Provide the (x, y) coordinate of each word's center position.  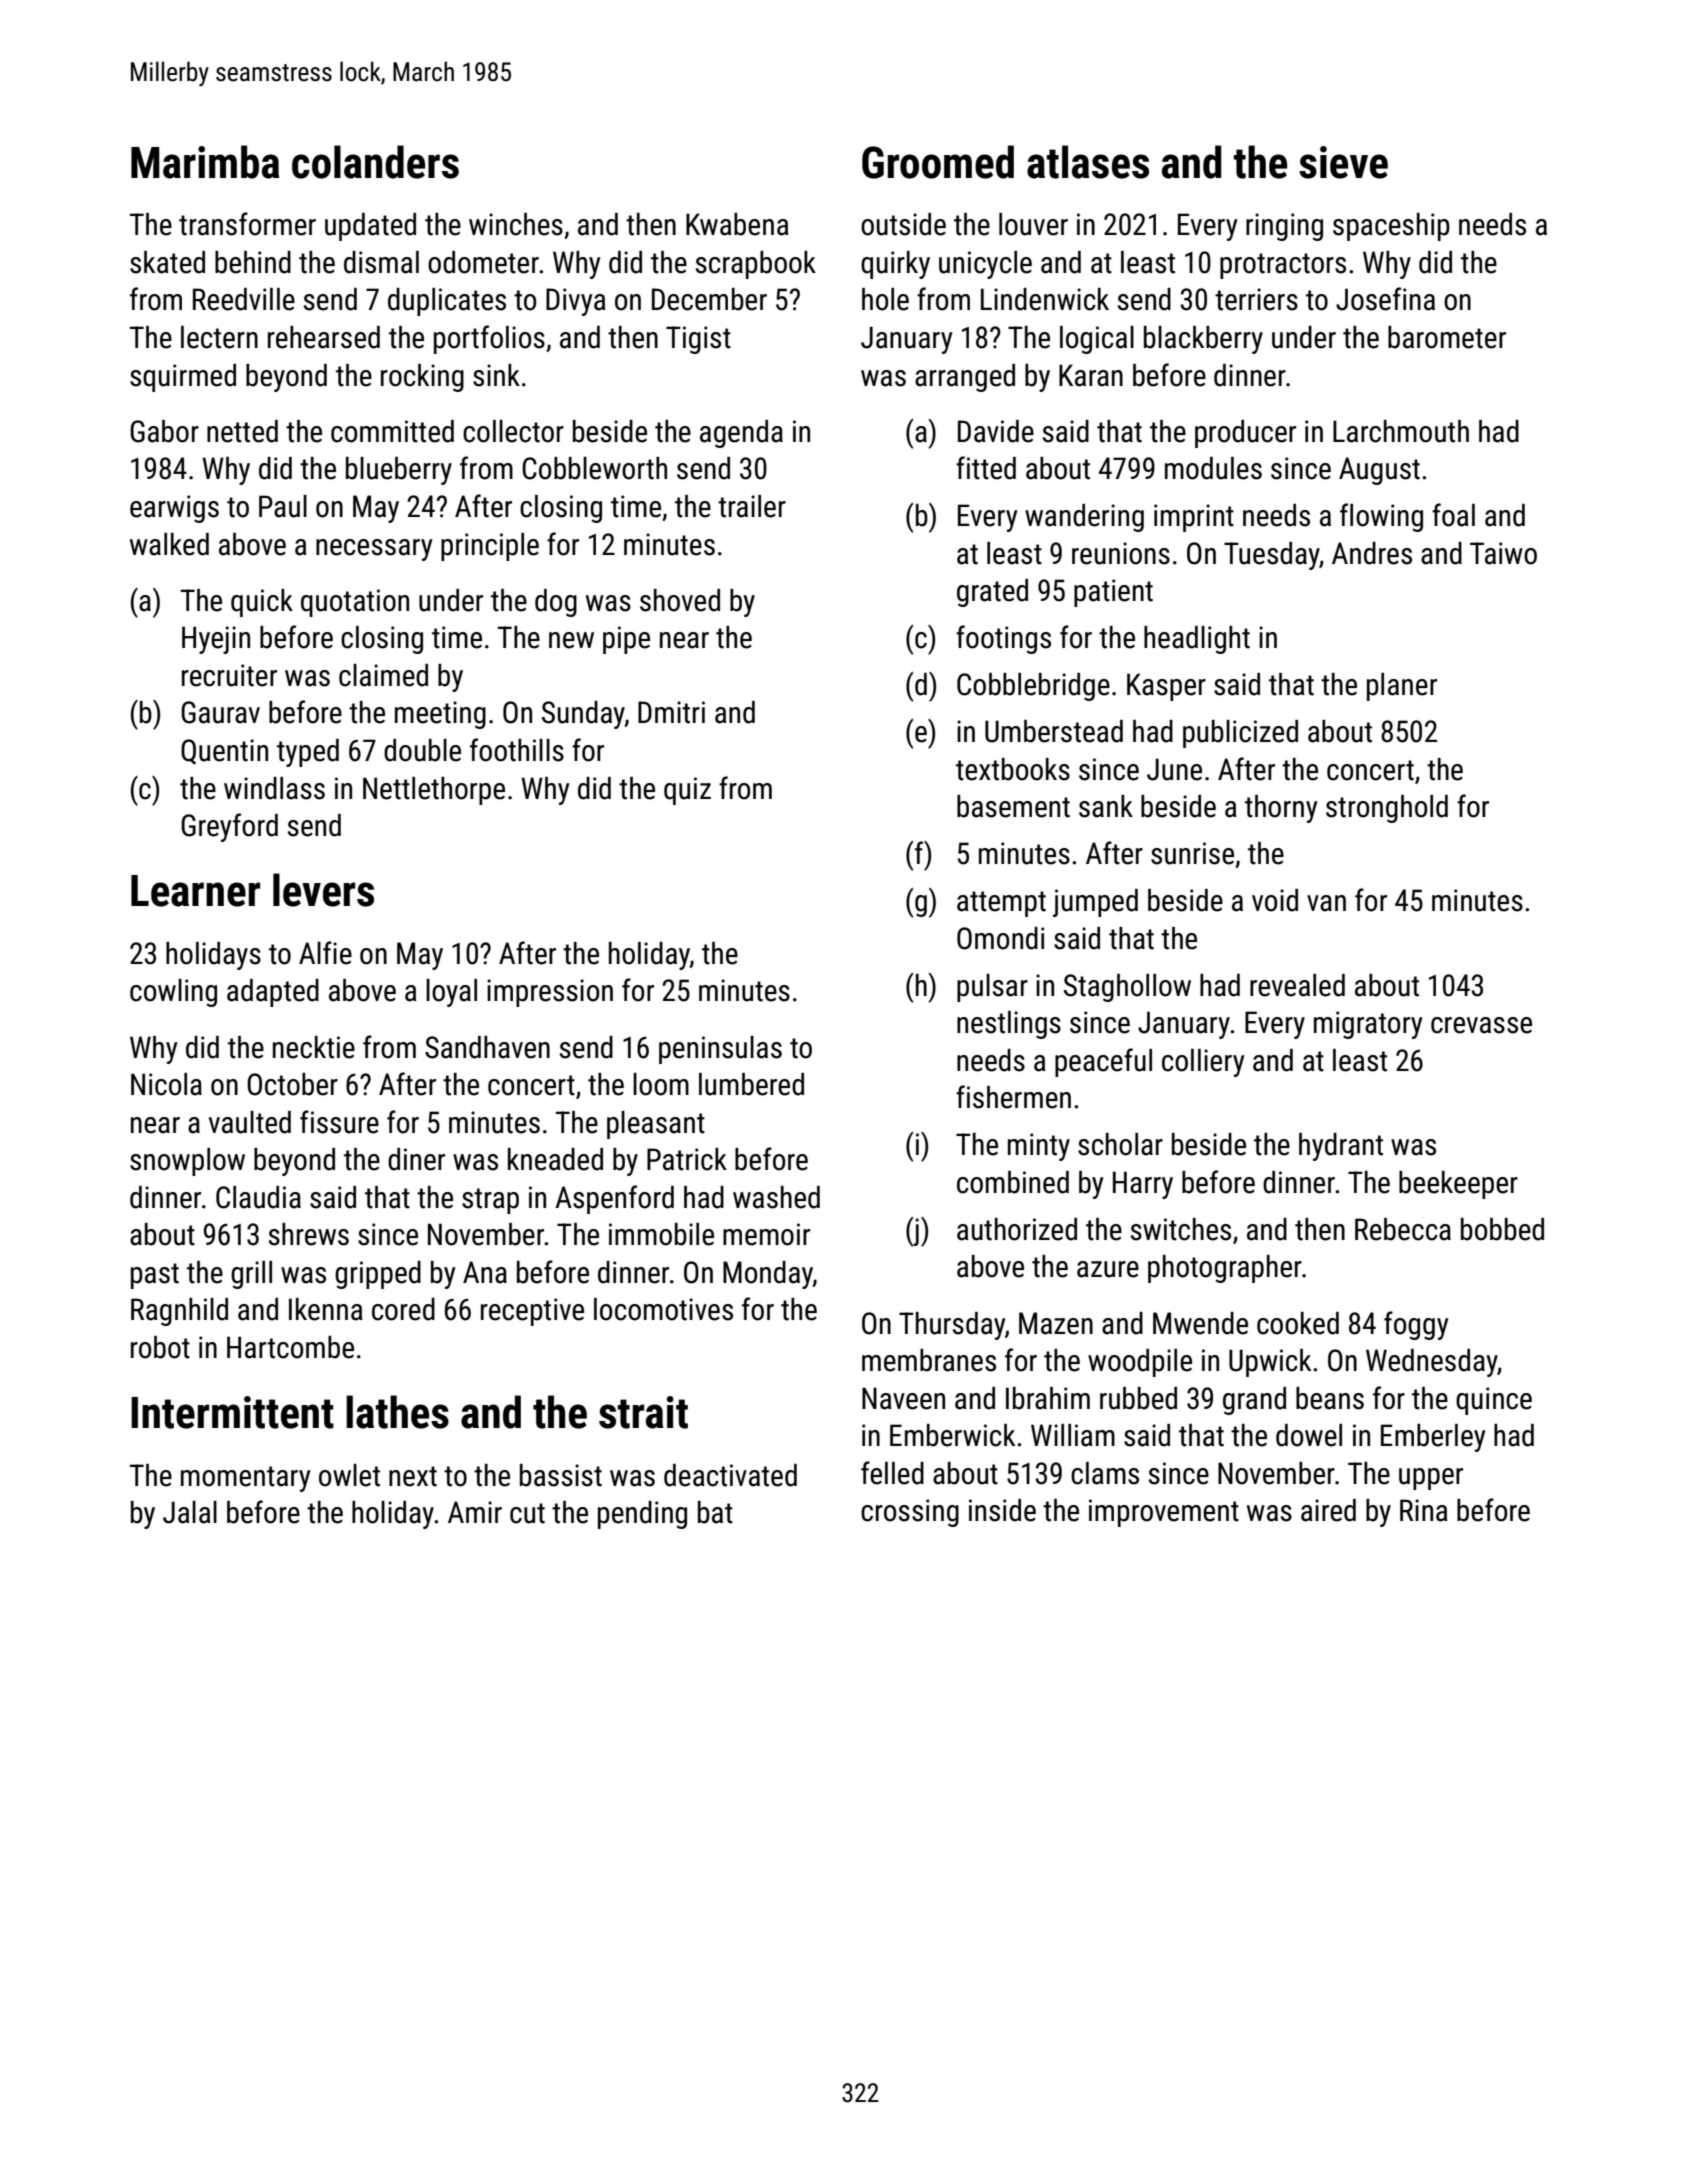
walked (169, 544)
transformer (247, 224)
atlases (1088, 162)
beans (1330, 1398)
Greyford (229, 827)
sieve (1343, 162)
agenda (741, 434)
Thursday (952, 1326)
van (1326, 903)
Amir (475, 1512)
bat (715, 1512)
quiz (687, 791)
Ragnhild (179, 1312)
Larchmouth (1401, 431)
